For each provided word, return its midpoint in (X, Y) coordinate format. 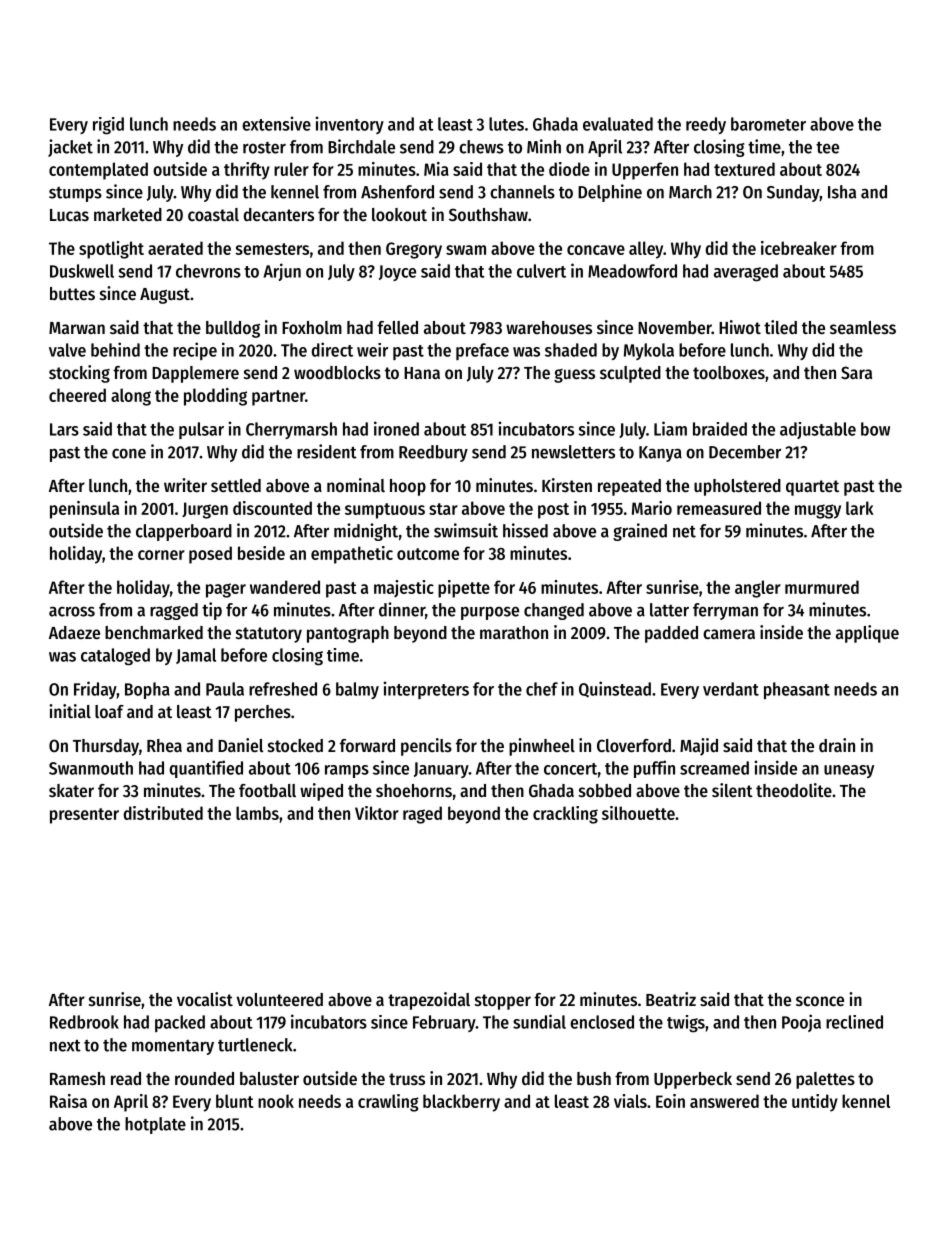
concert (570, 769)
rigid (108, 126)
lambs (257, 813)
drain (837, 745)
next (65, 1045)
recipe (195, 351)
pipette (464, 589)
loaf (109, 711)
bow (875, 429)
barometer (768, 124)
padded (671, 634)
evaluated (618, 124)
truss (407, 1079)
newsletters (573, 452)
